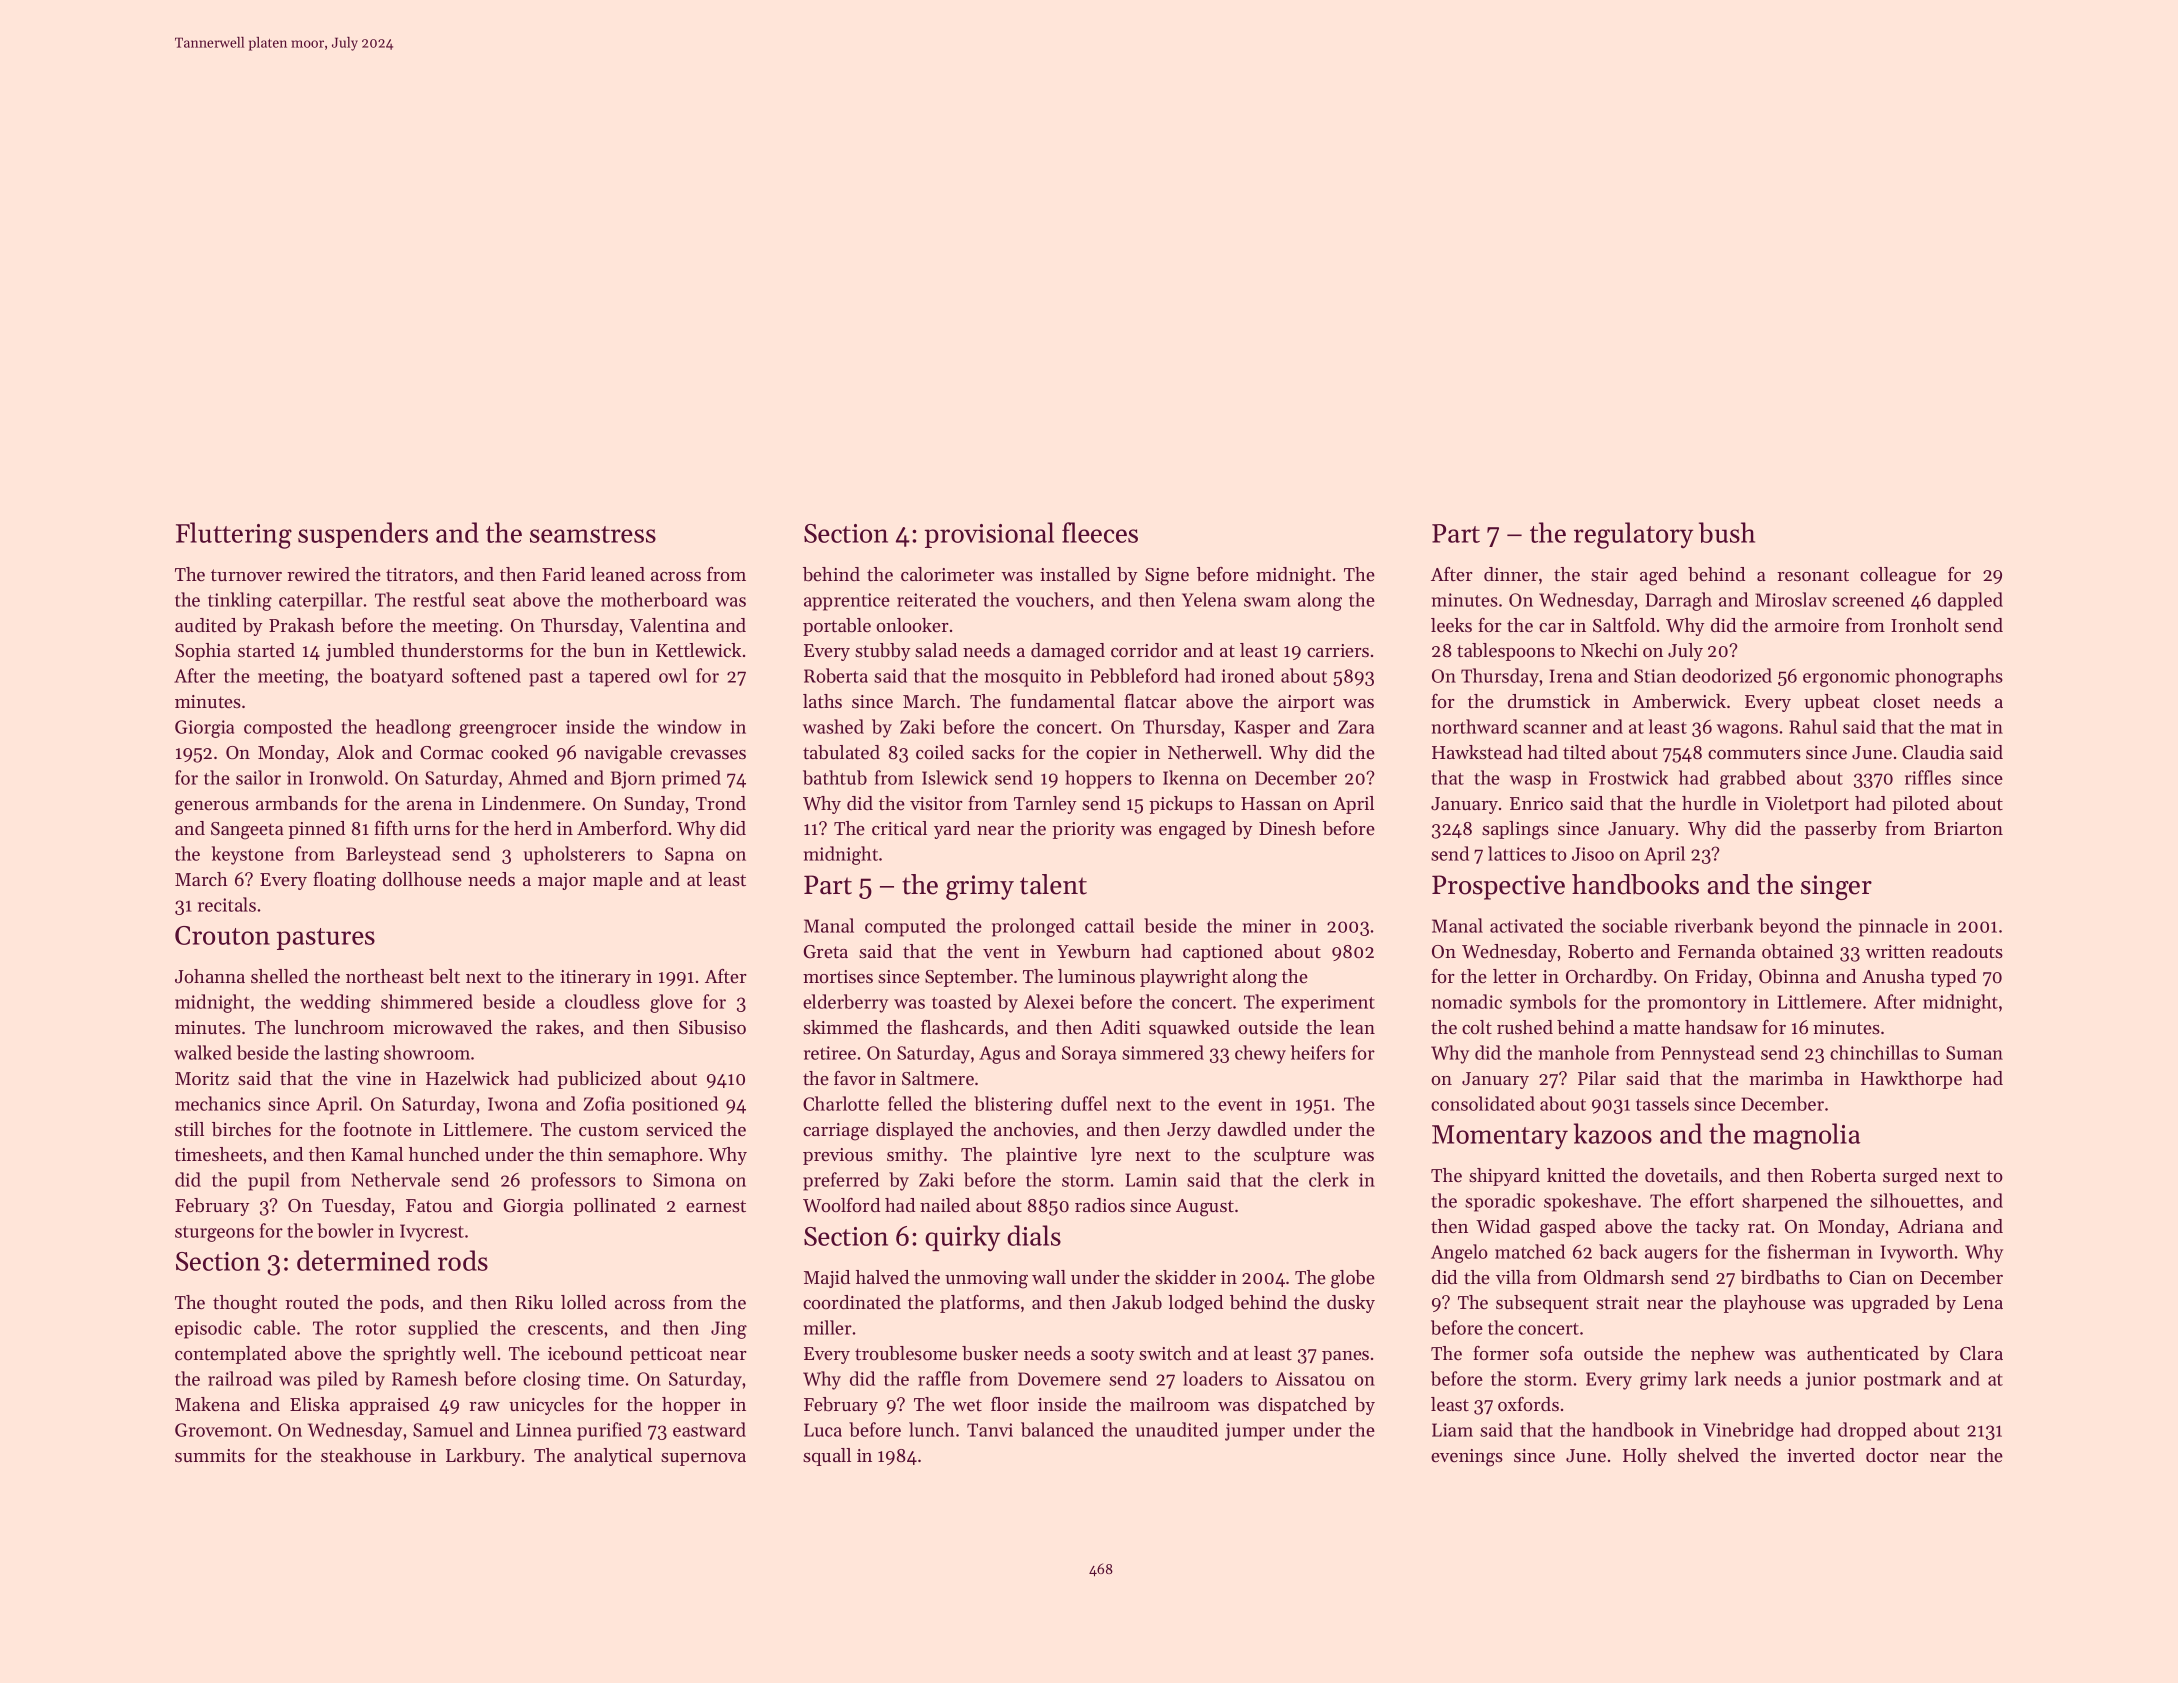 This page has height=1683, width=2178. I want to click on started, so click(266, 650).
